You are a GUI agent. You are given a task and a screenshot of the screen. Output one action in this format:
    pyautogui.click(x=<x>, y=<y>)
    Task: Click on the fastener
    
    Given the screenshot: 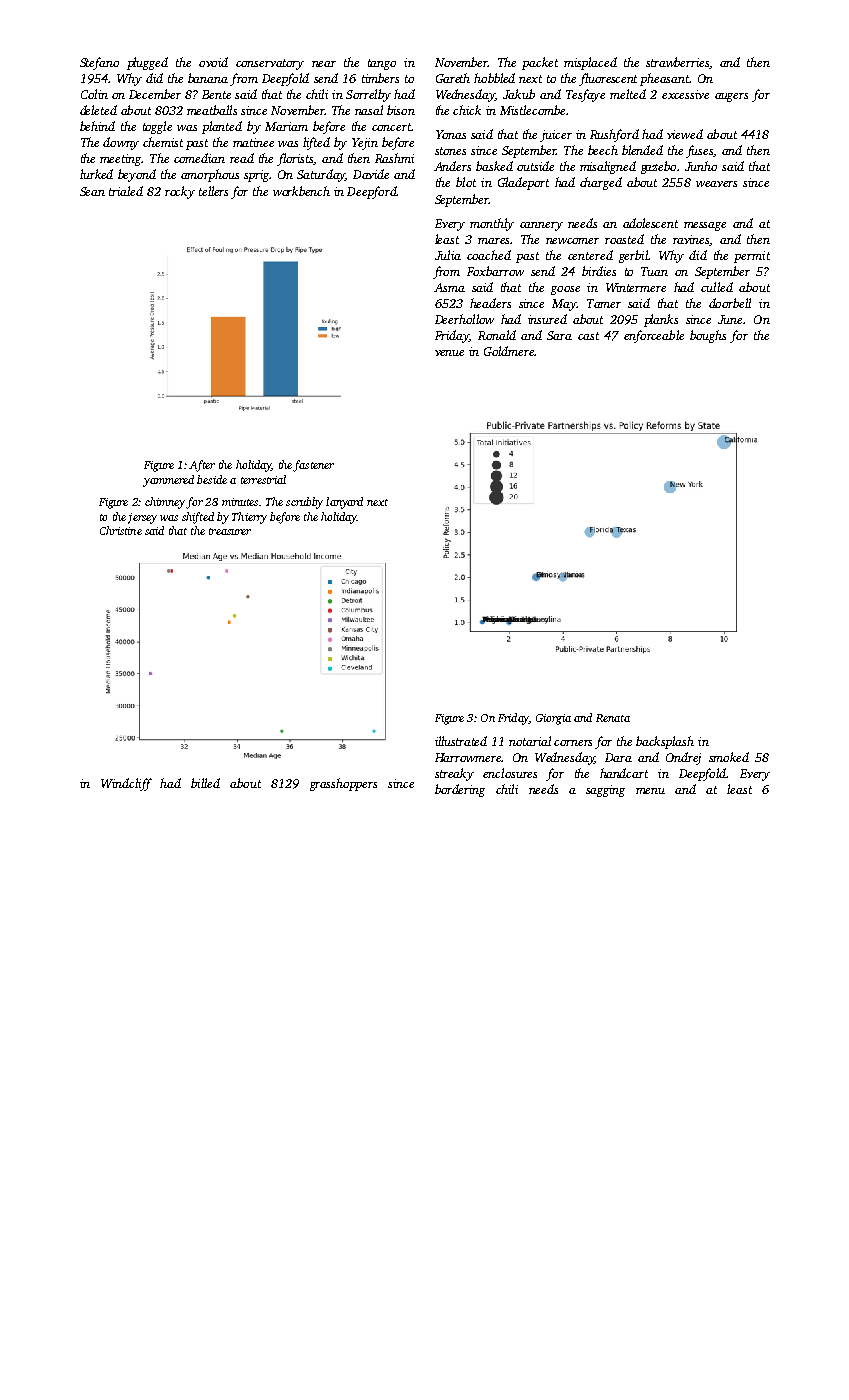 What is the action you would take?
    pyautogui.click(x=313, y=466)
